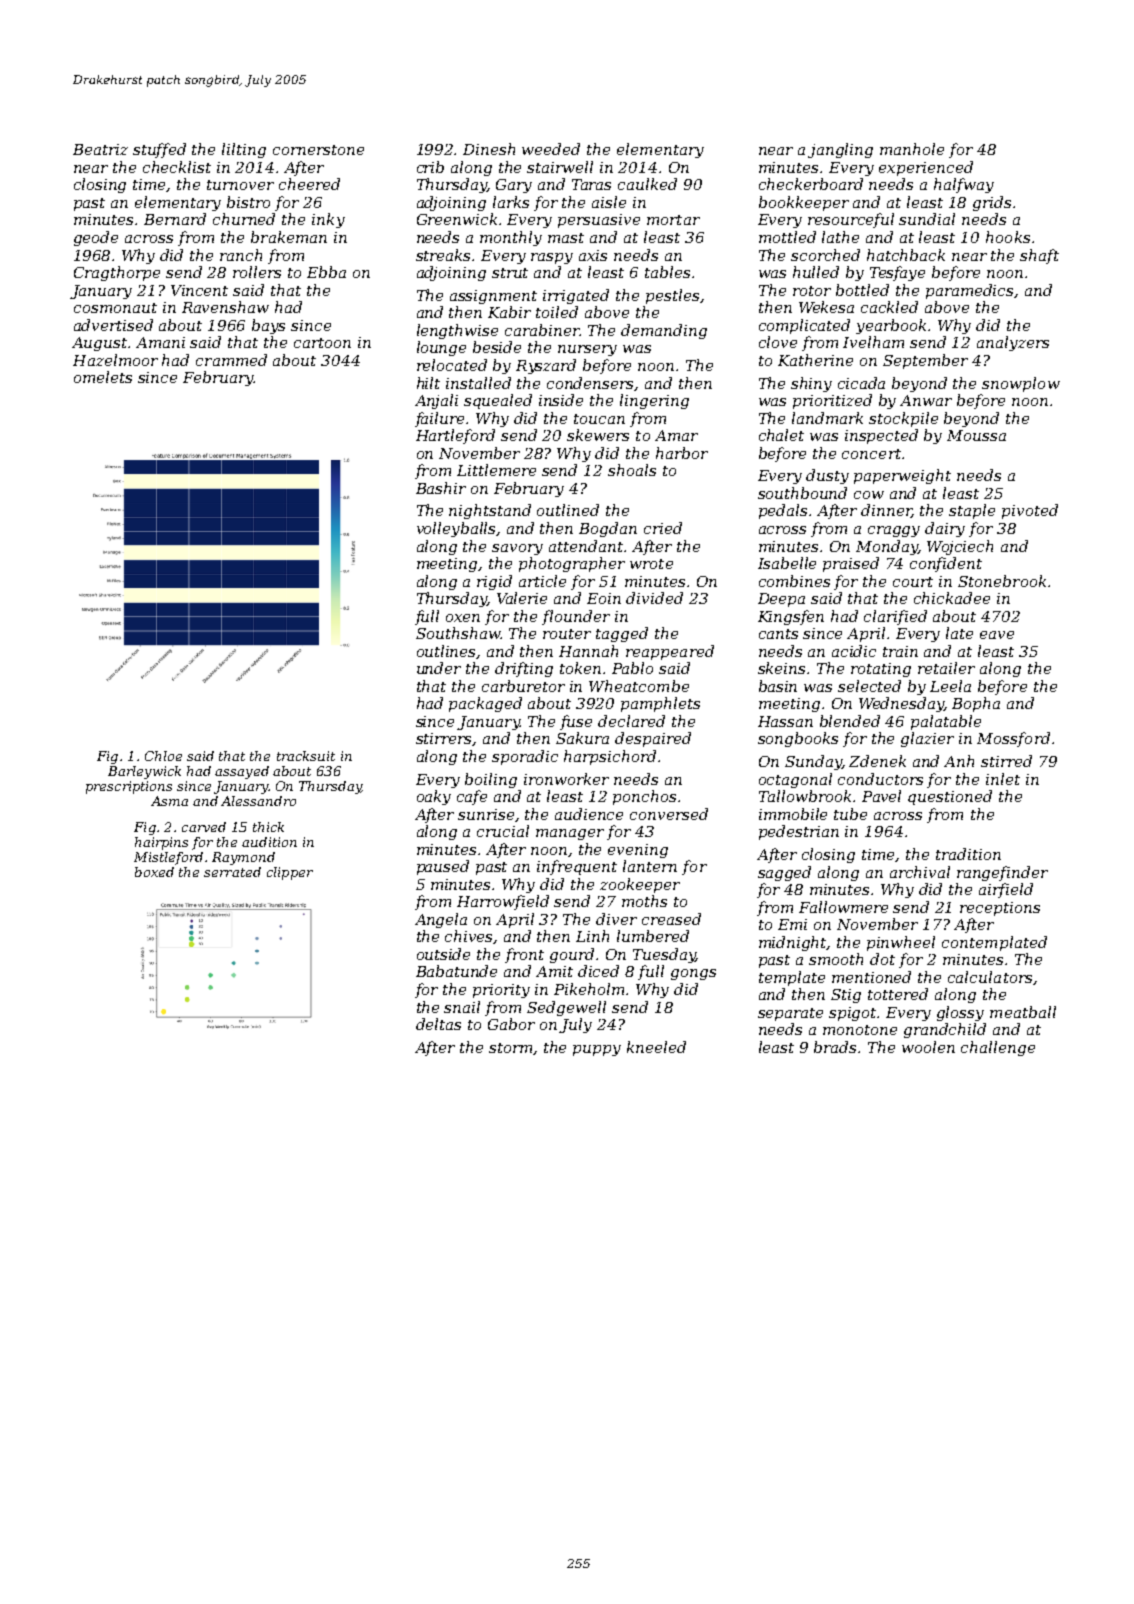  Describe the element at coordinates (438, 1024) in the document. I see `deltas` at that location.
